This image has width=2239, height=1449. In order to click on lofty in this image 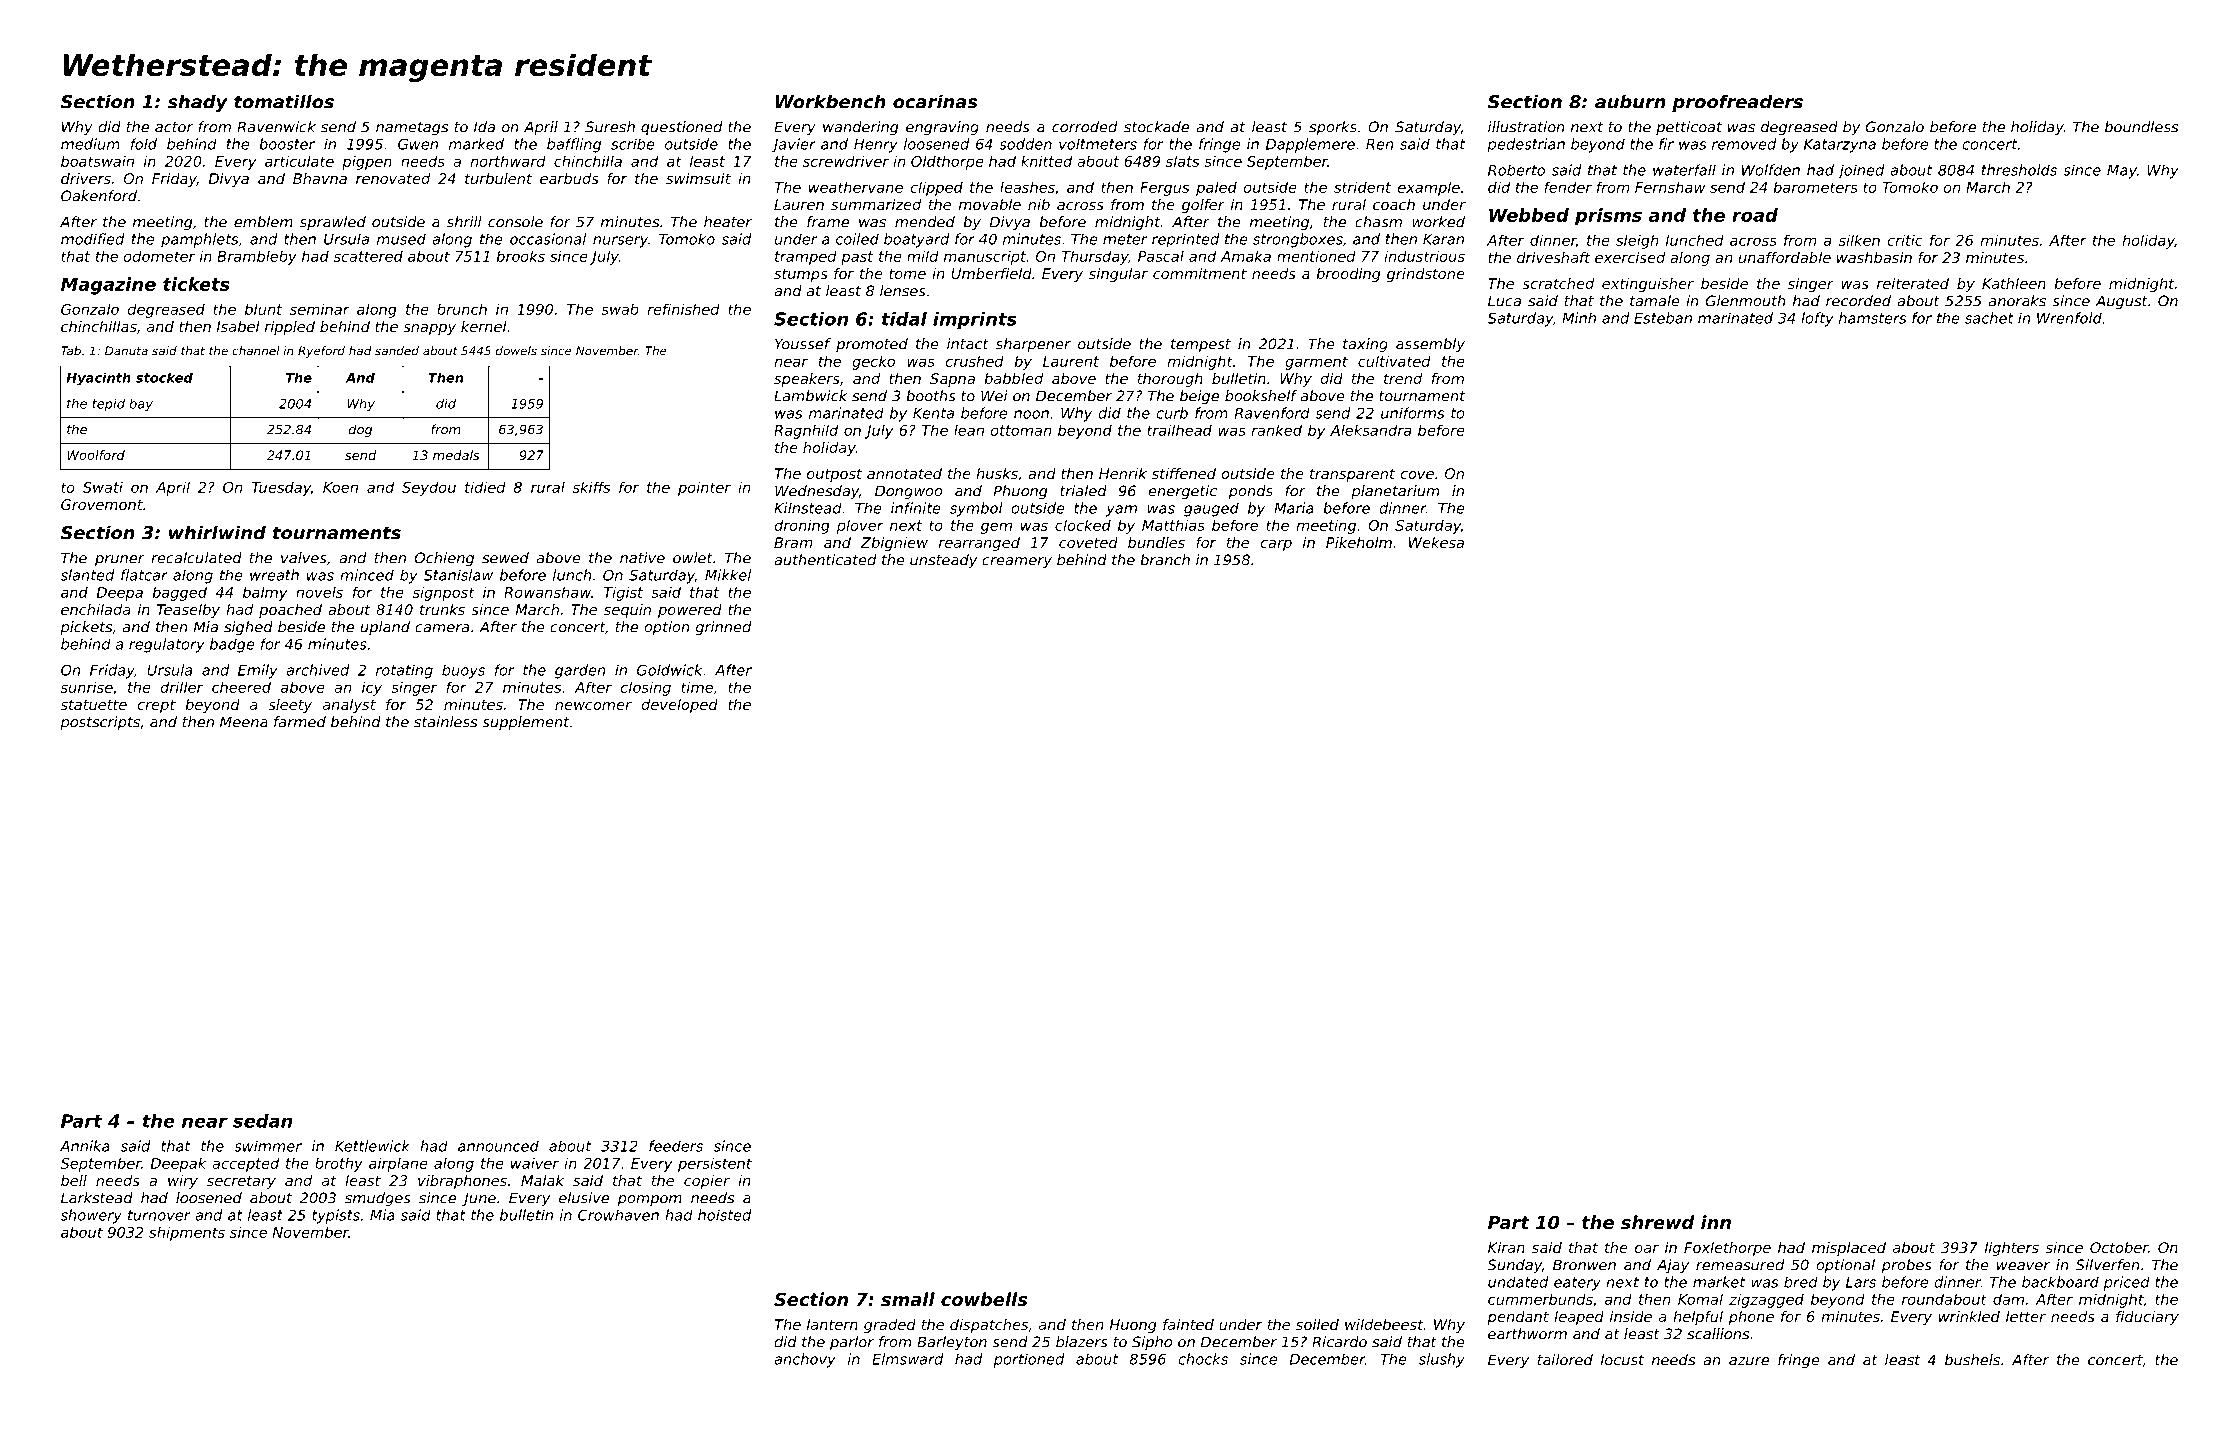, I will do `click(1817, 319)`.
